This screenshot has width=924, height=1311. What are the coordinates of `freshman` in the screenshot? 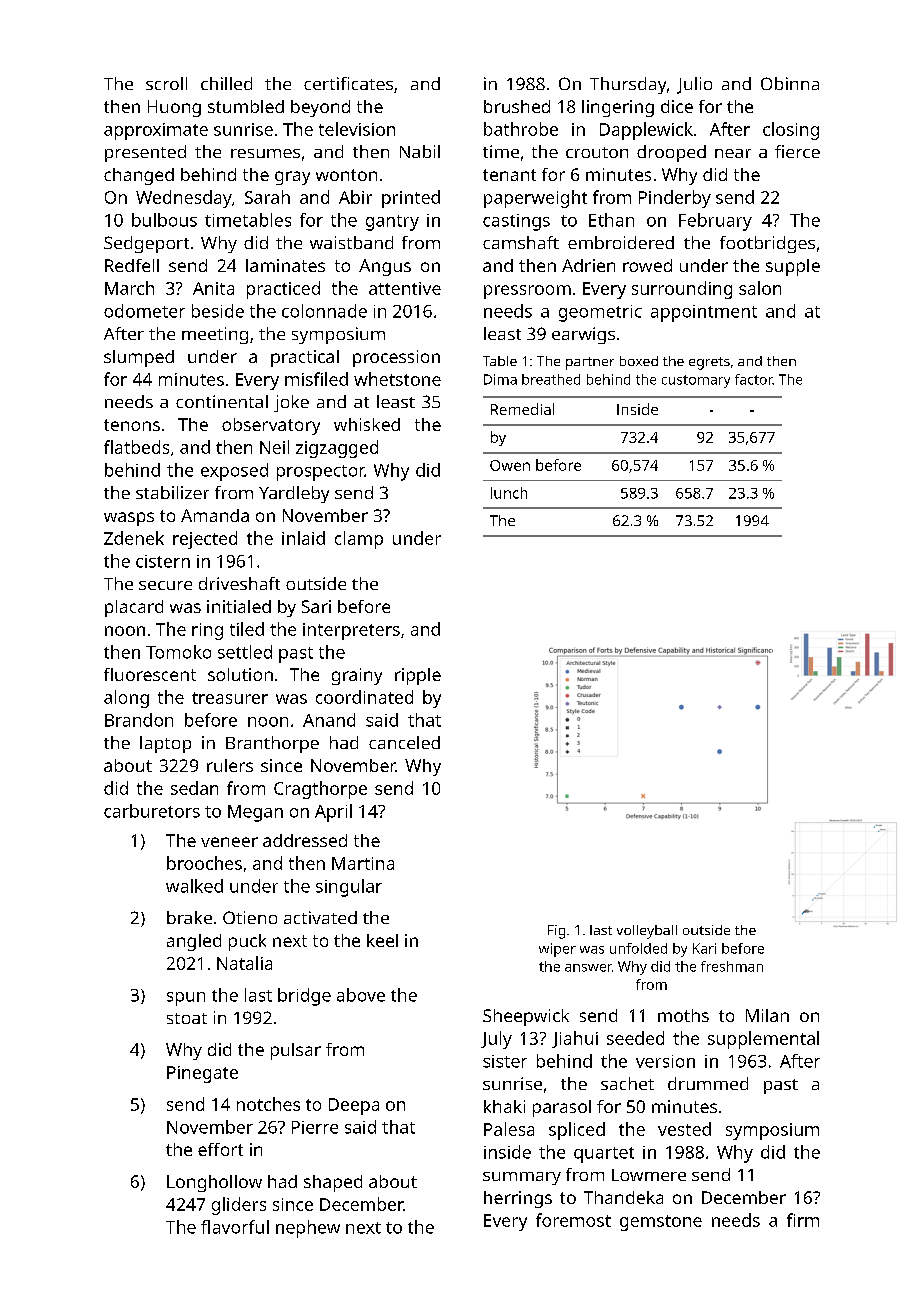 It's located at (732, 966).
